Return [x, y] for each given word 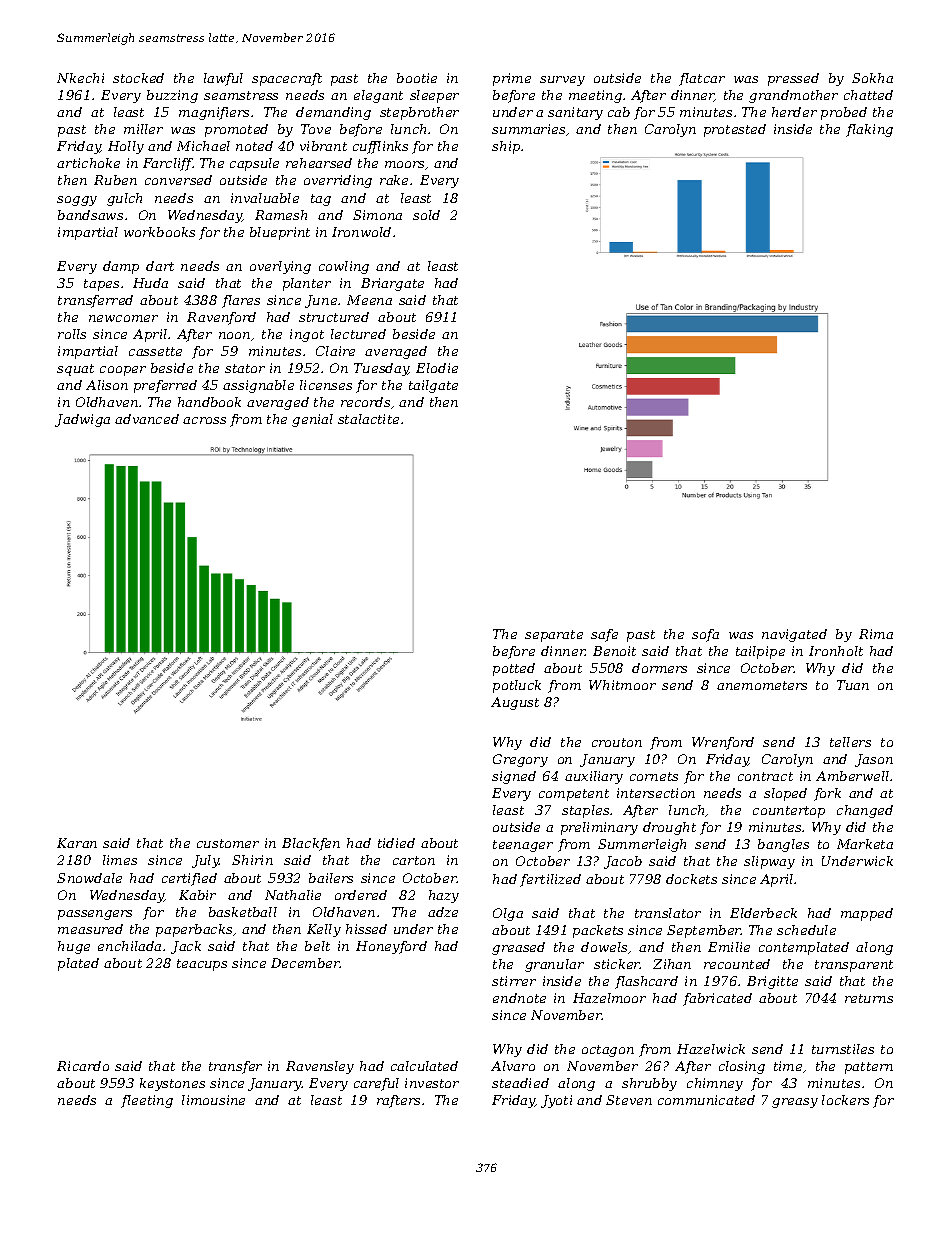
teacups [202, 965]
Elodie [437, 368]
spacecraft [287, 79]
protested [735, 130]
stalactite [368, 419]
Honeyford [391, 947]
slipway [769, 862]
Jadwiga [82, 420]
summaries [528, 129]
